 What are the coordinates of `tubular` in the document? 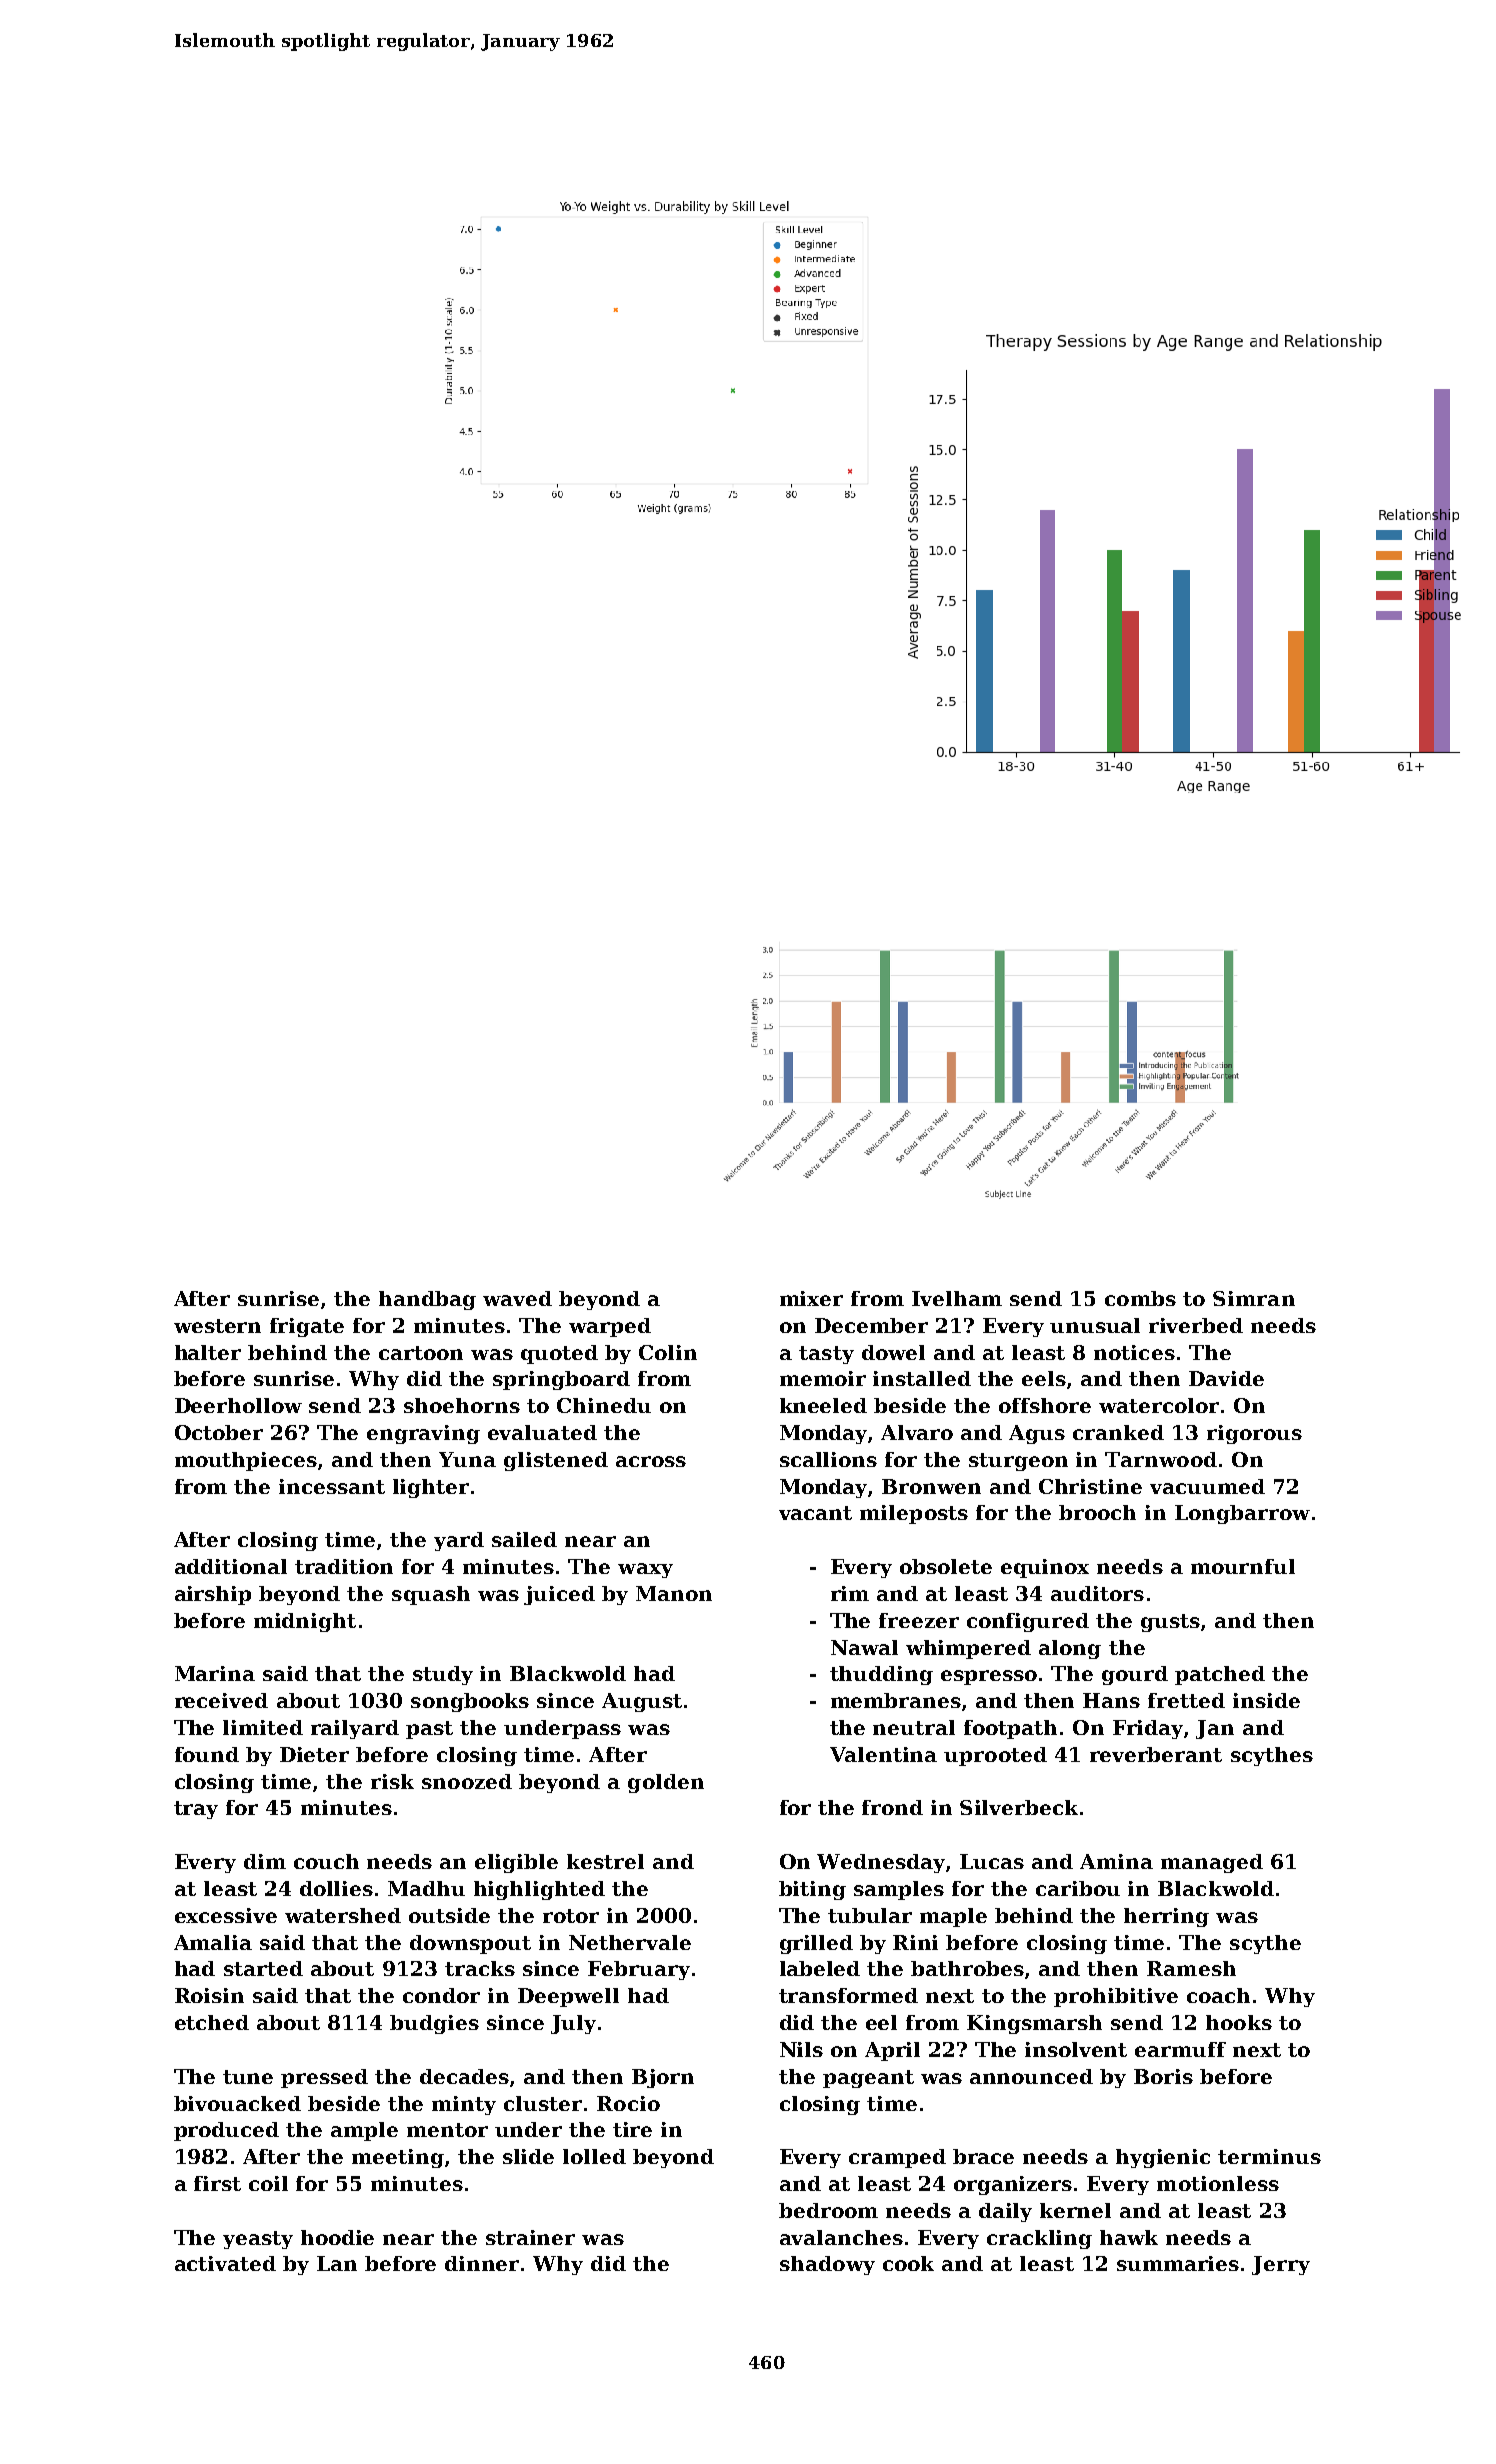 It's located at (870, 1915).
